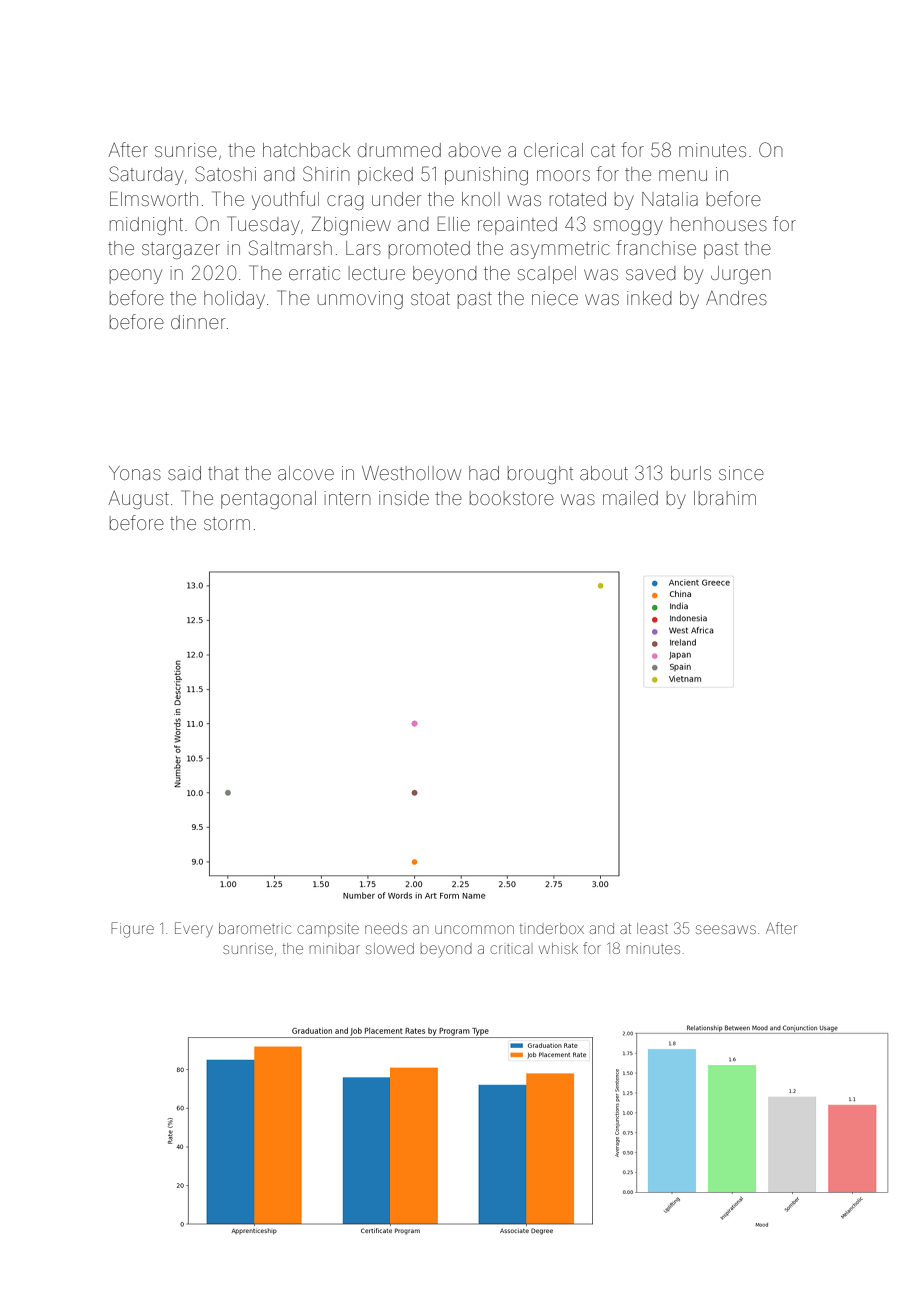 The image size is (908, 1316). Describe the element at coordinates (726, 929) in the image. I see `seesaws` at that location.
